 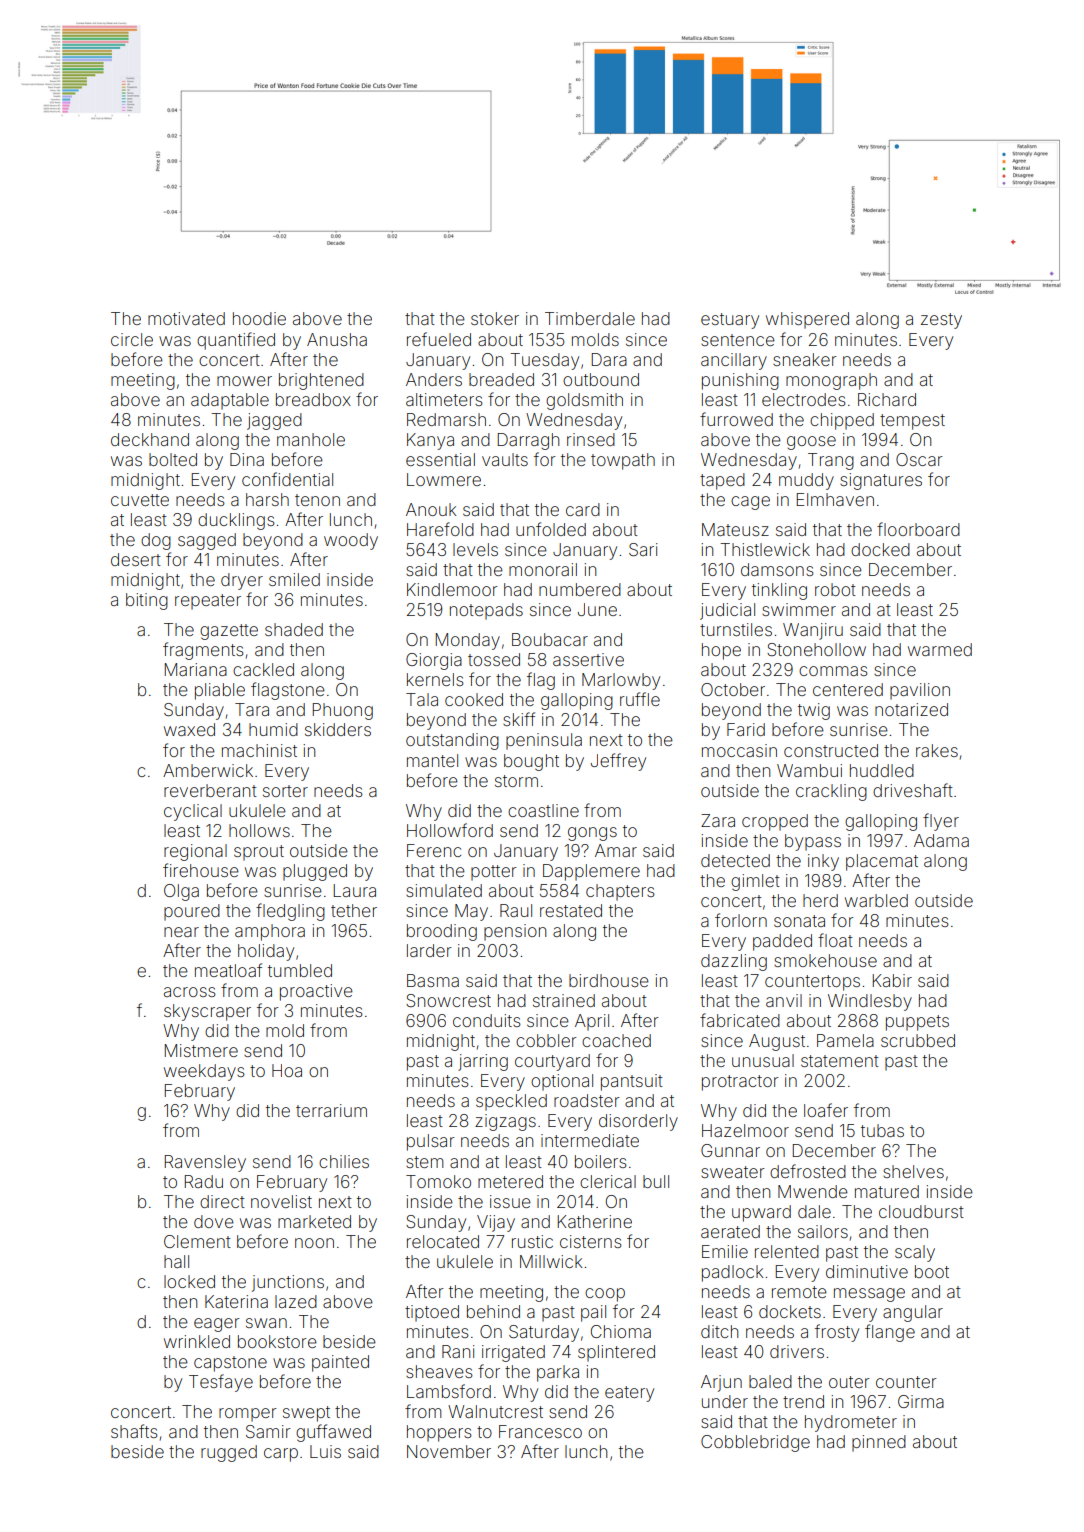 What do you see at coordinates (300, 970) in the page?
I see `tumbled` at bounding box center [300, 970].
